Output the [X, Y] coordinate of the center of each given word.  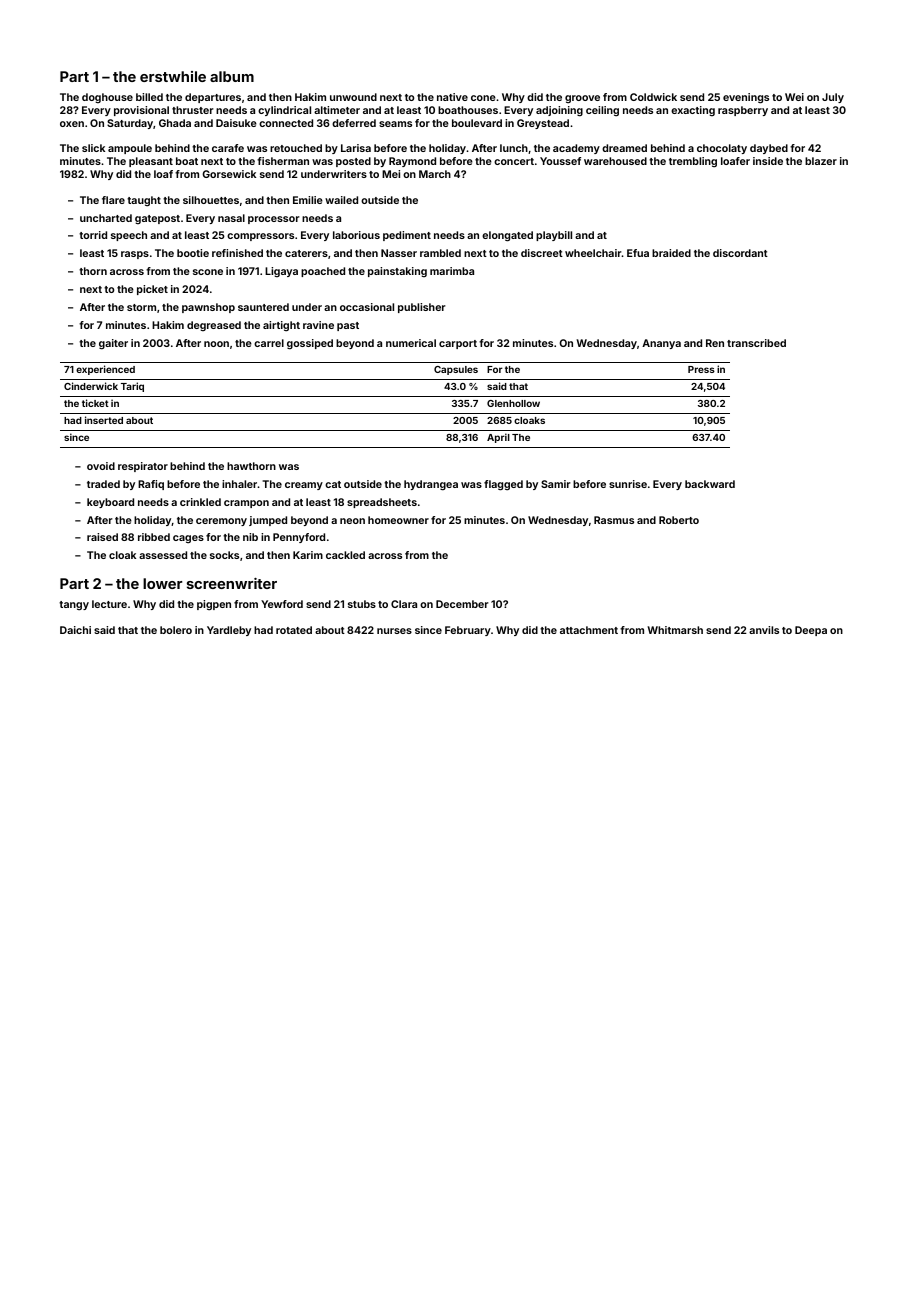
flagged [503, 485]
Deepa [811, 631]
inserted [104, 420]
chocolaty [722, 149]
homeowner [398, 520]
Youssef [560, 161]
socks [224, 555]
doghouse [107, 98]
